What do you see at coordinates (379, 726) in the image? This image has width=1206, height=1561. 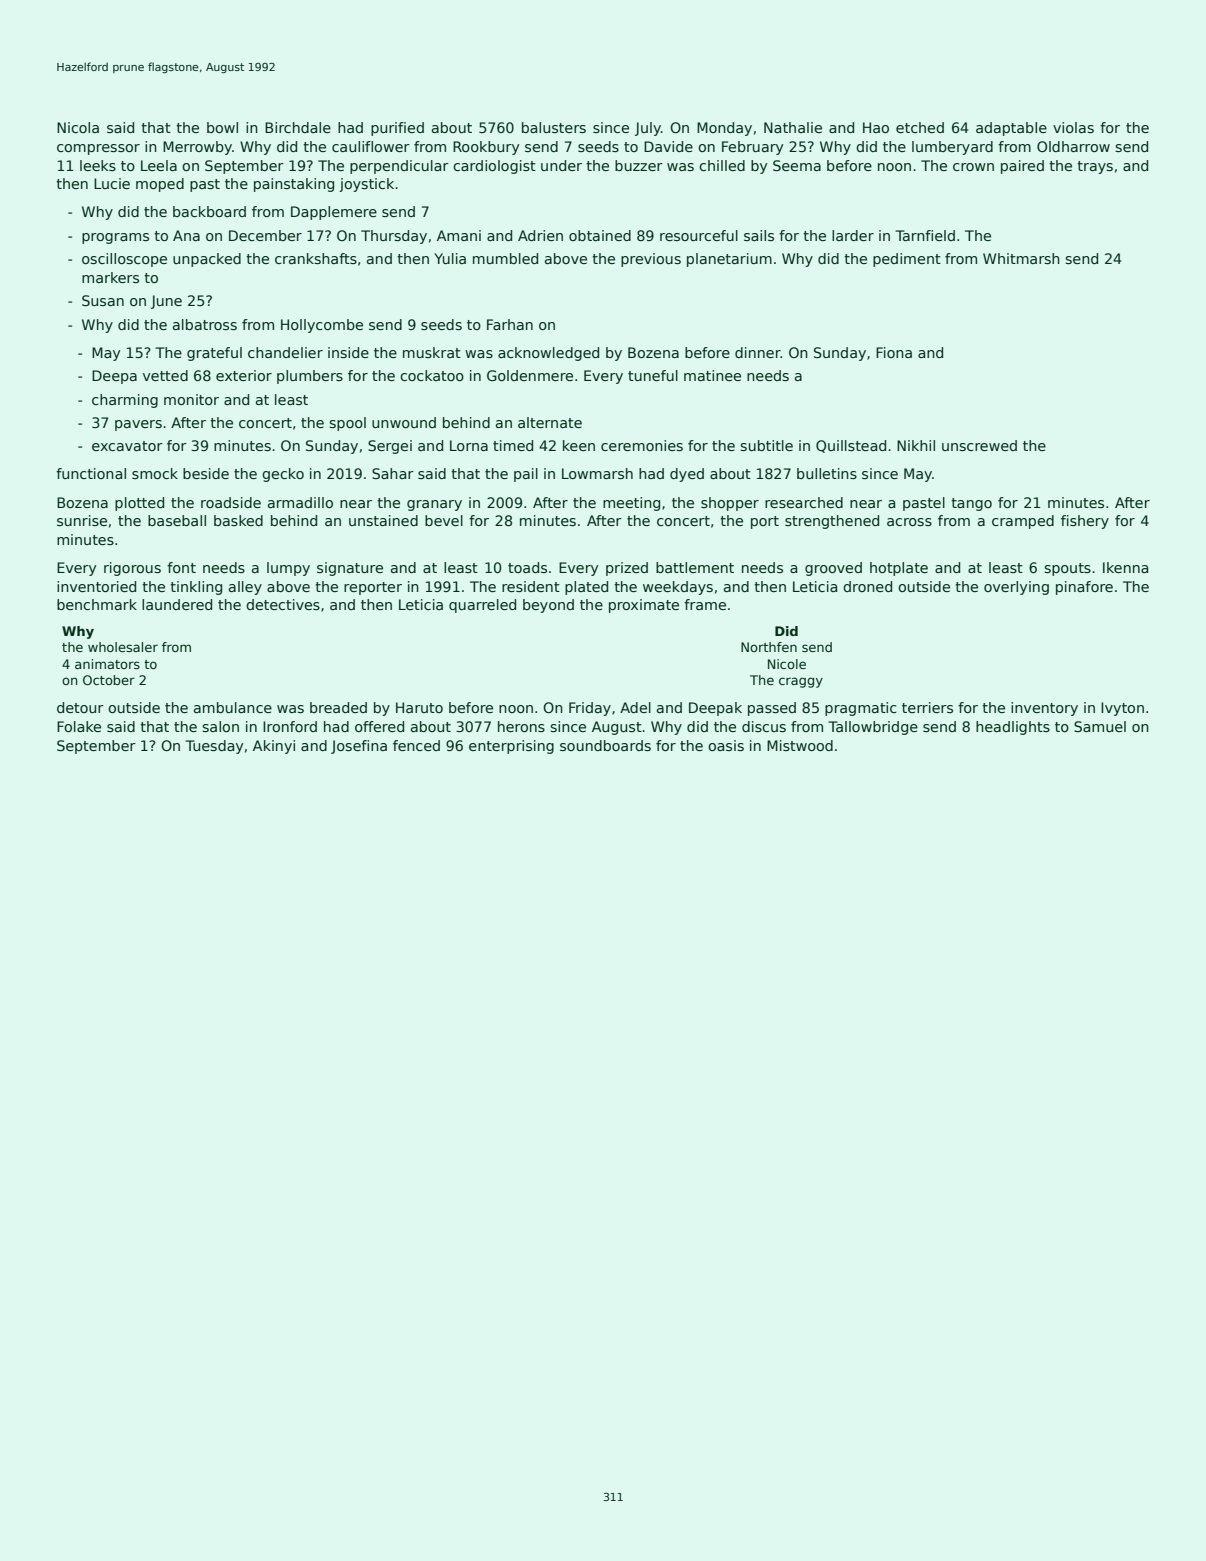 I see `offered` at bounding box center [379, 726].
